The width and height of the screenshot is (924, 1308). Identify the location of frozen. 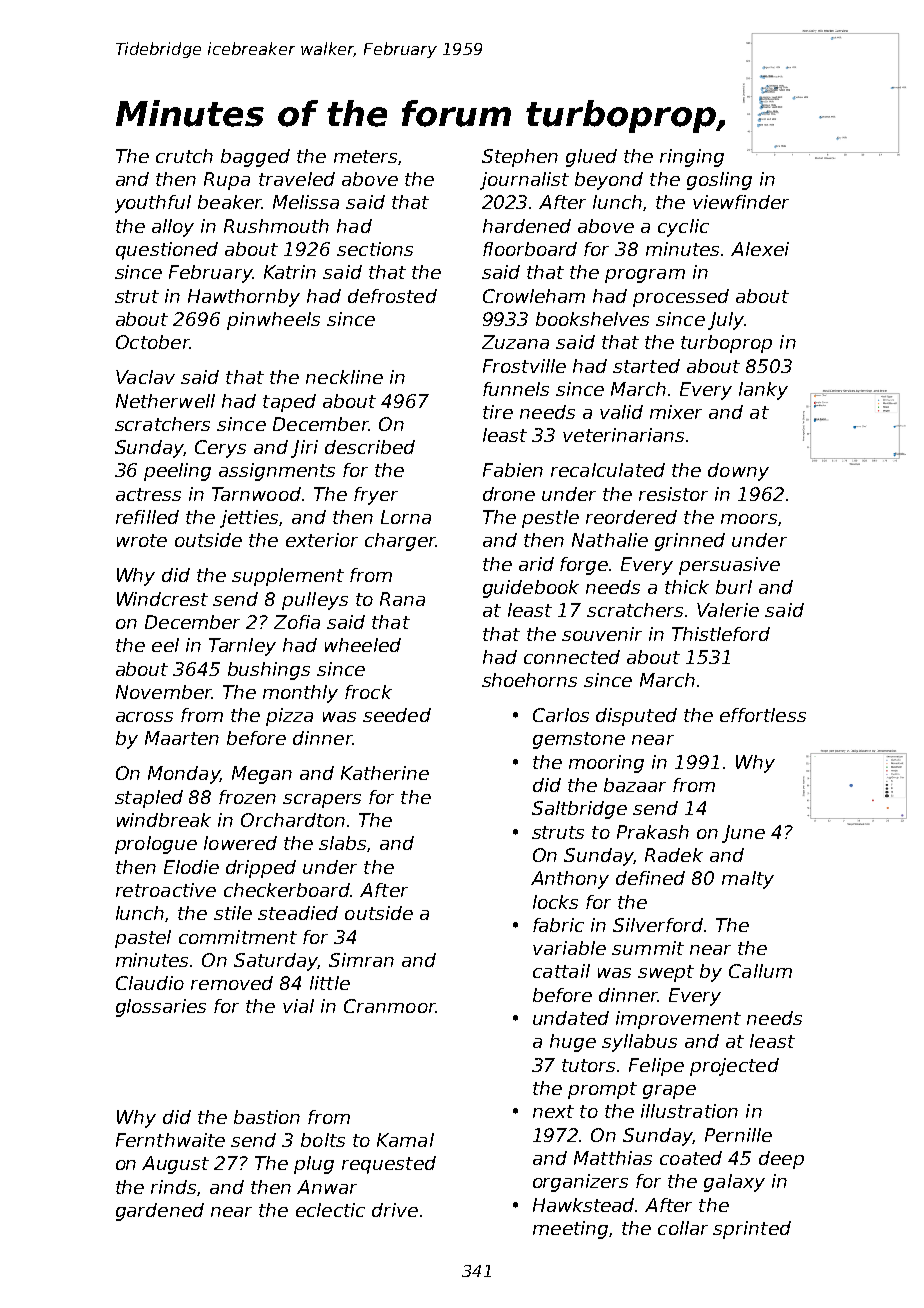
(247, 797).
